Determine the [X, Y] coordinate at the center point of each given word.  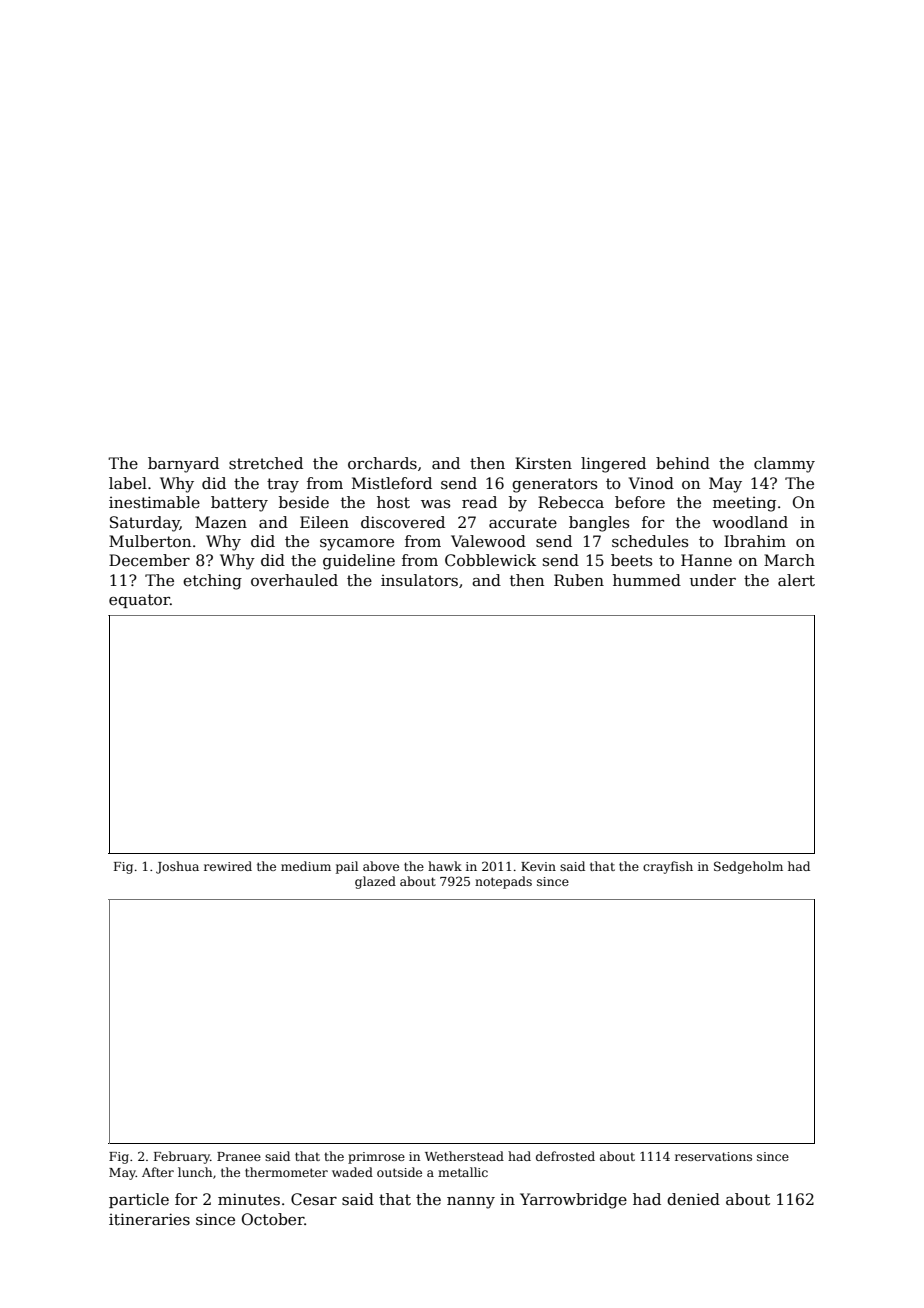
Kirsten [543, 463]
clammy [784, 465]
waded [352, 1172]
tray [283, 485]
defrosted [565, 1156]
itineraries [149, 1219]
